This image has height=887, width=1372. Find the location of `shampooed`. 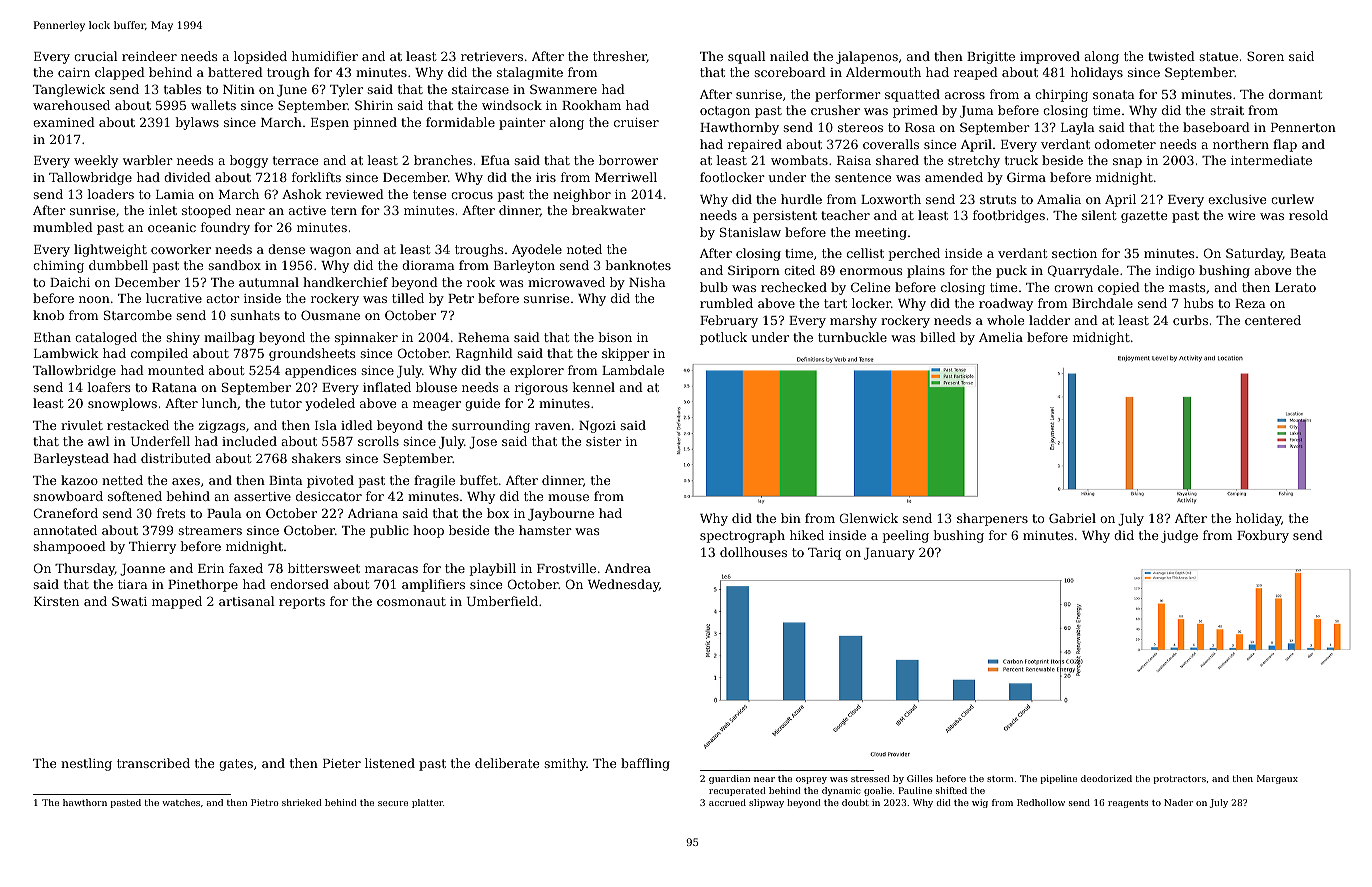

shampooed is located at coordinates (69, 547).
